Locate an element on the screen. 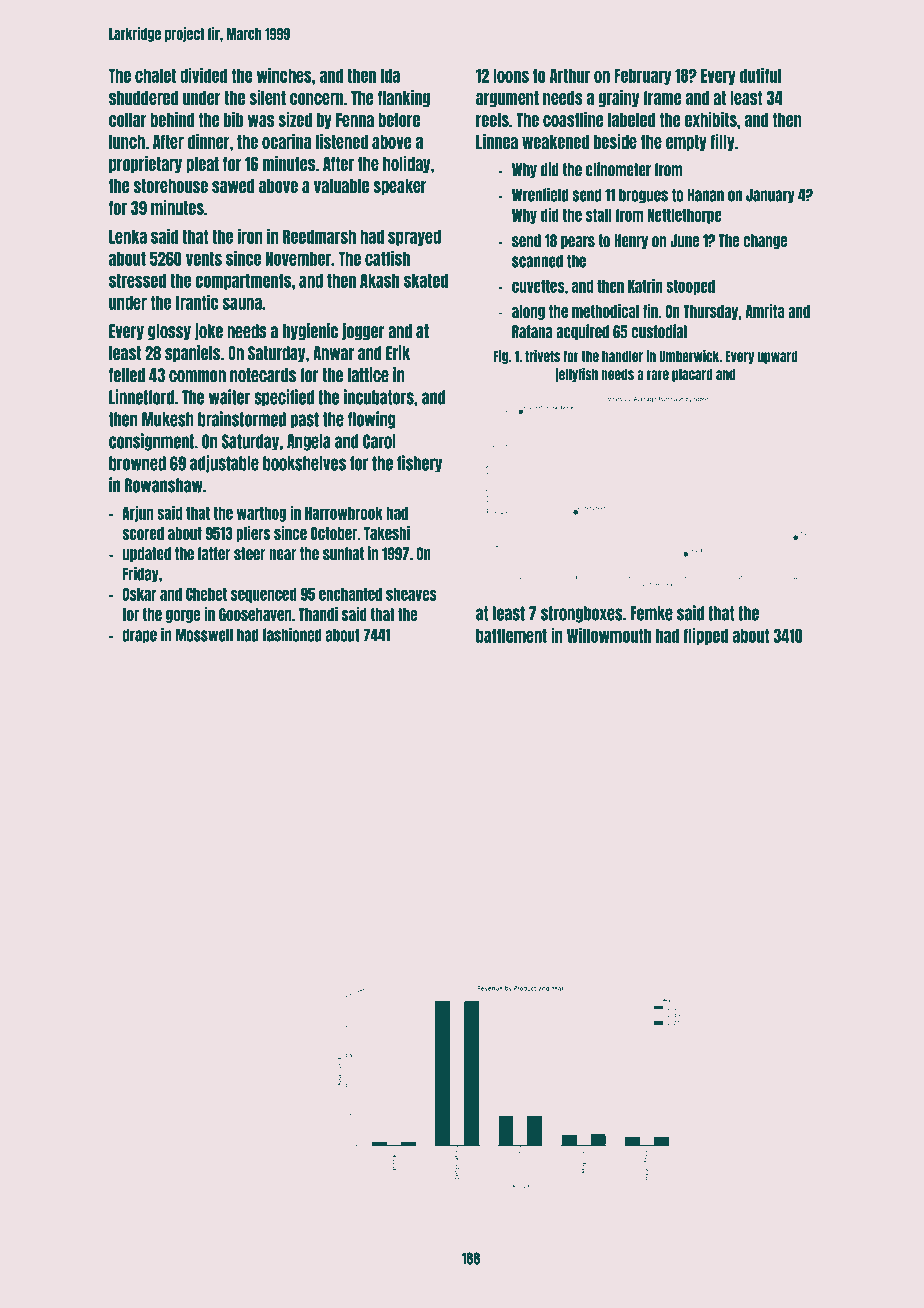 The height and width of the screenshot is (1308, 924). Femke is located at coordinates (652, 613).
